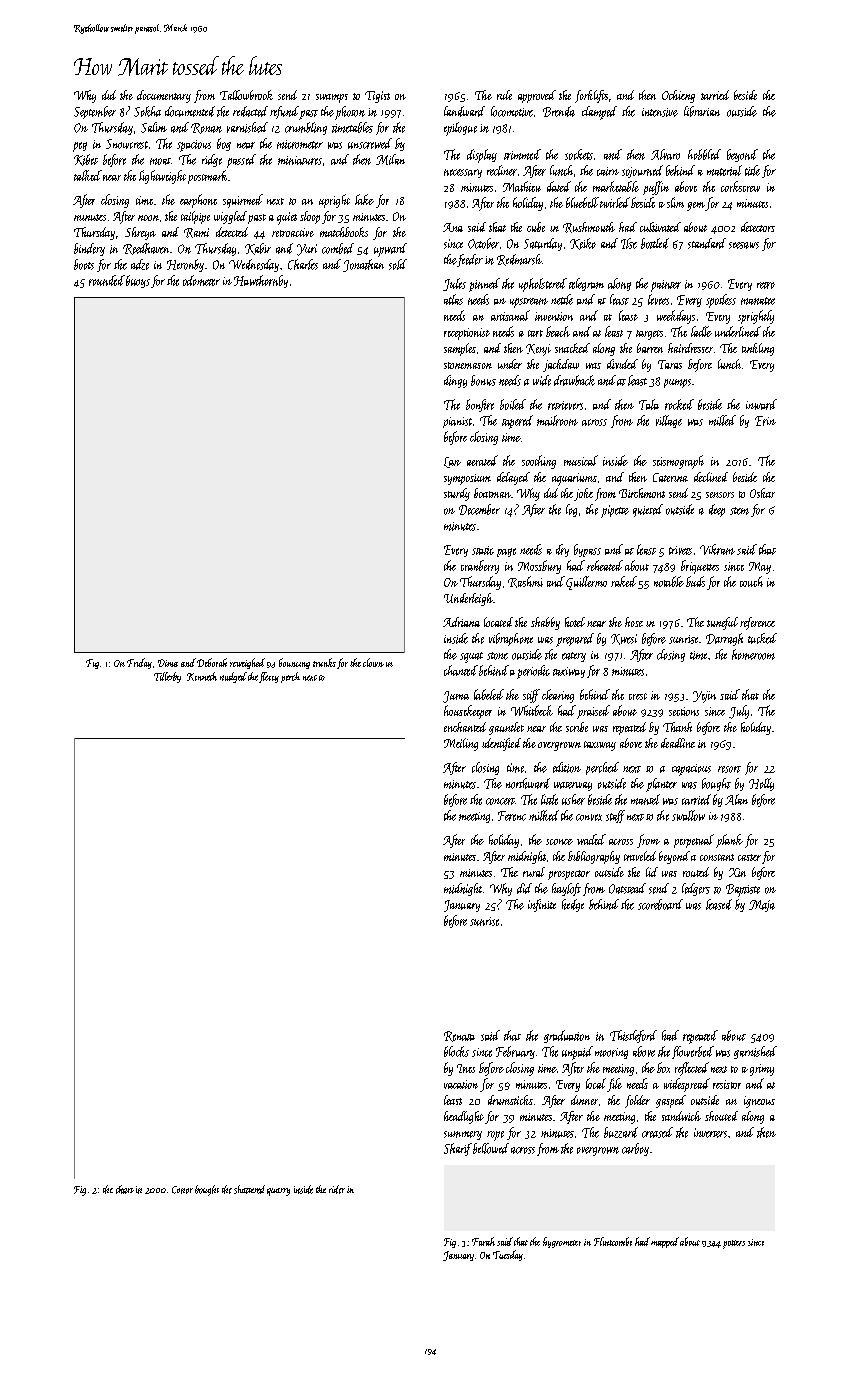  What do you see at coordinates (500, 801) in the screenshot?
I see `concert` at bounding box center [500, 801].
